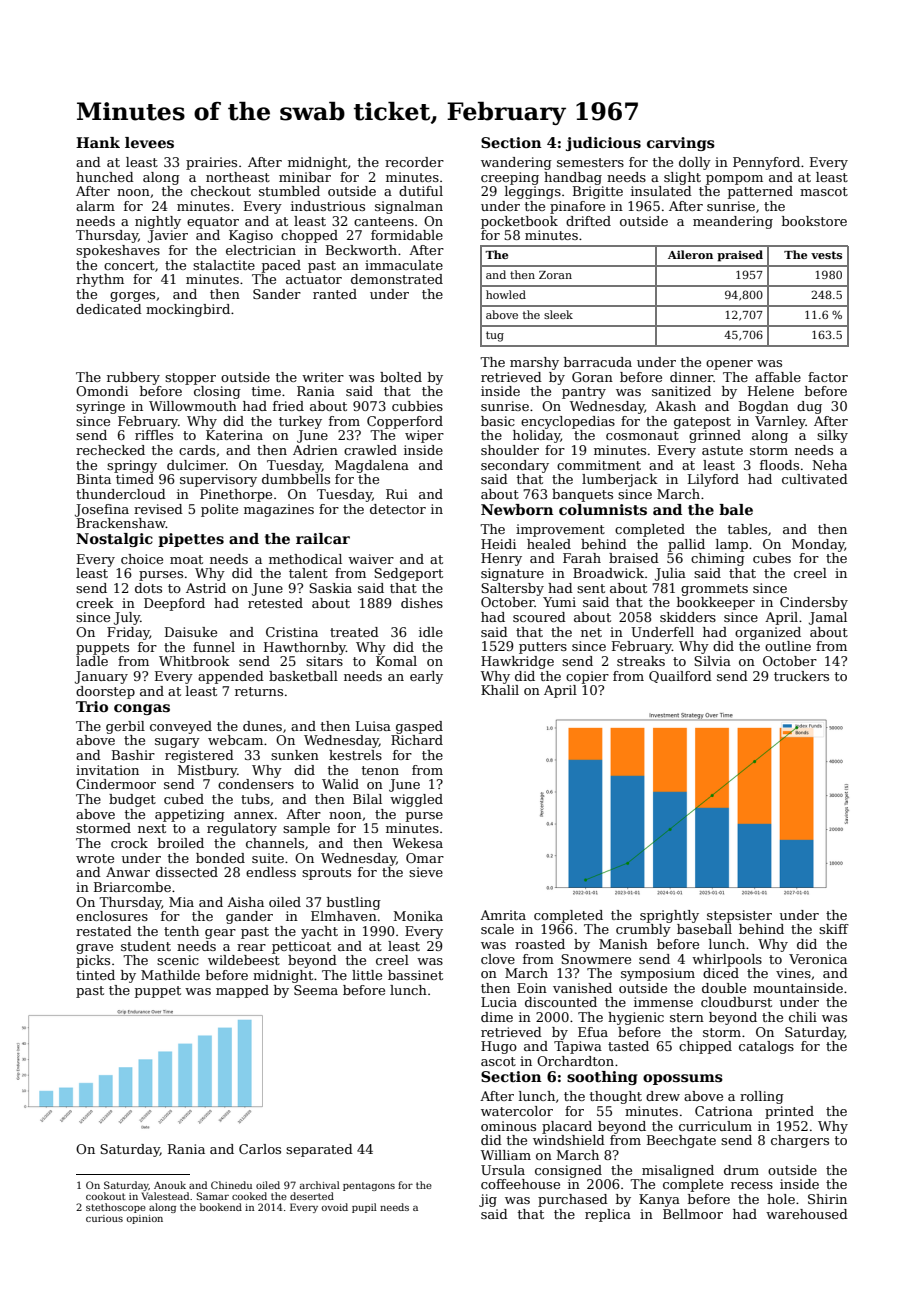 This screenshot has height=1308, width=924. Describe the element at coordinates (800, 1141) in the screenshot. I see `chargers` at that location.
